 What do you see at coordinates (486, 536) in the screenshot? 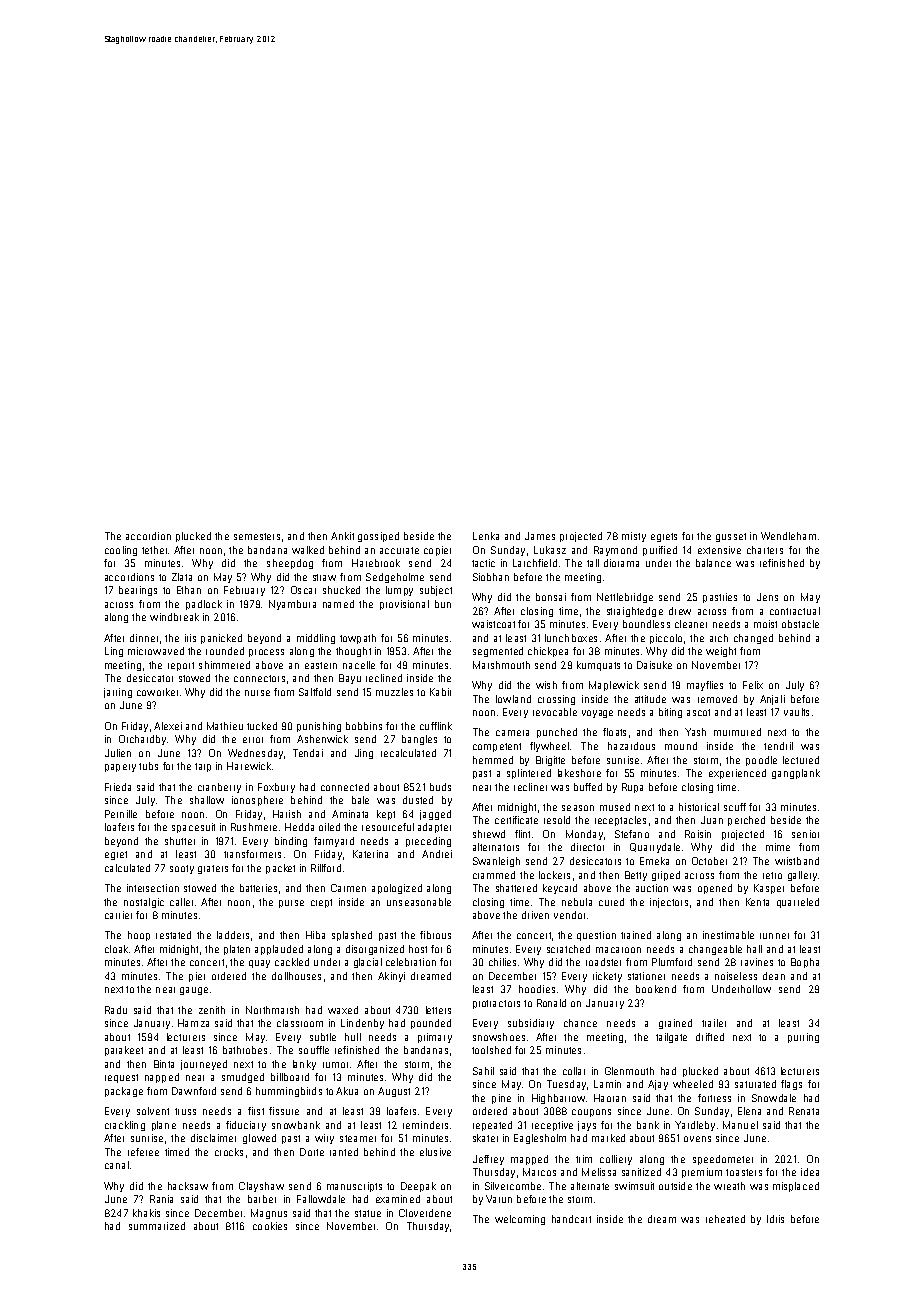
I see `Lenka` at bounding box center [486, 536].
